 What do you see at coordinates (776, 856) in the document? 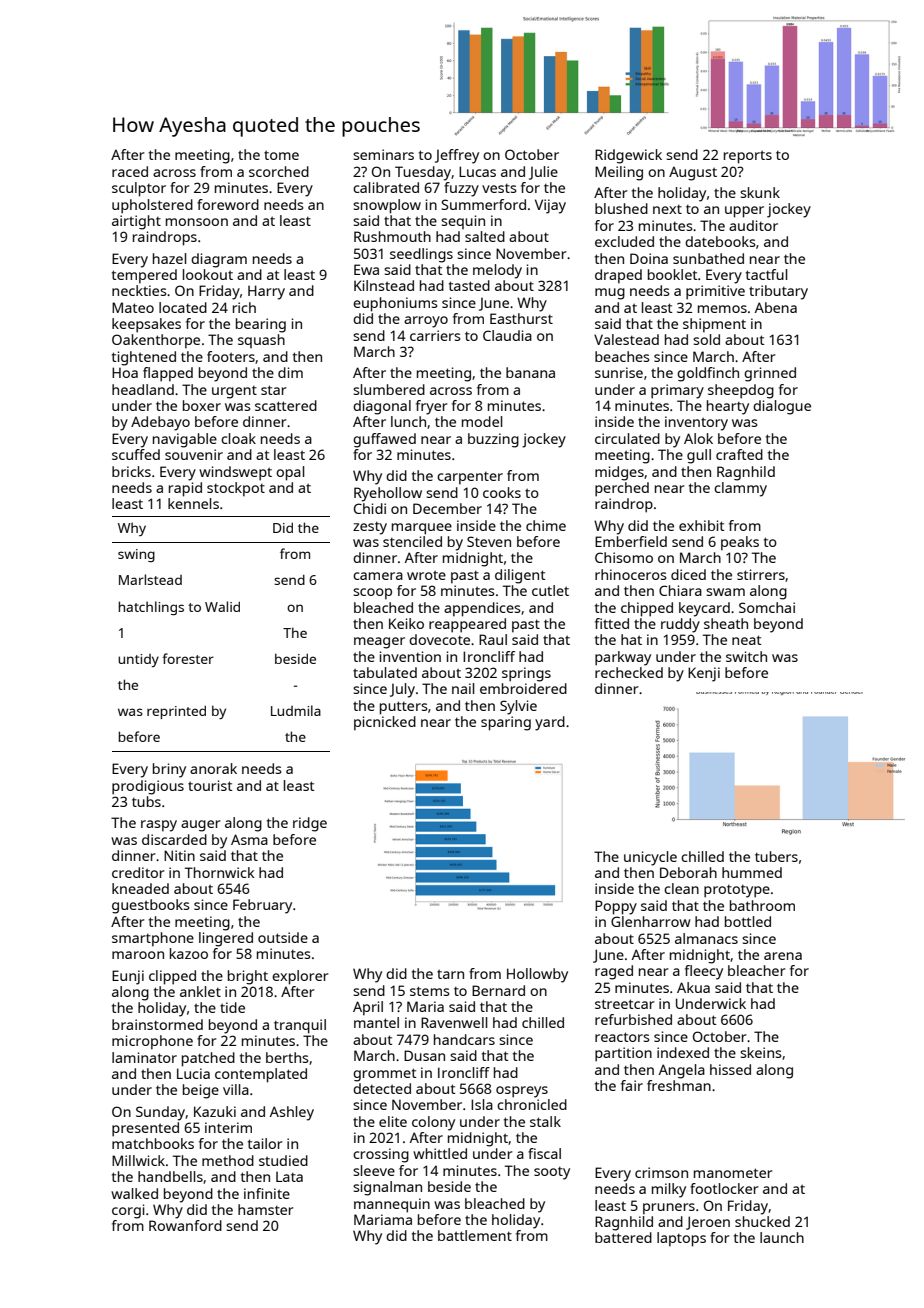
I see `tubers` at bounding box center [776, 856].
